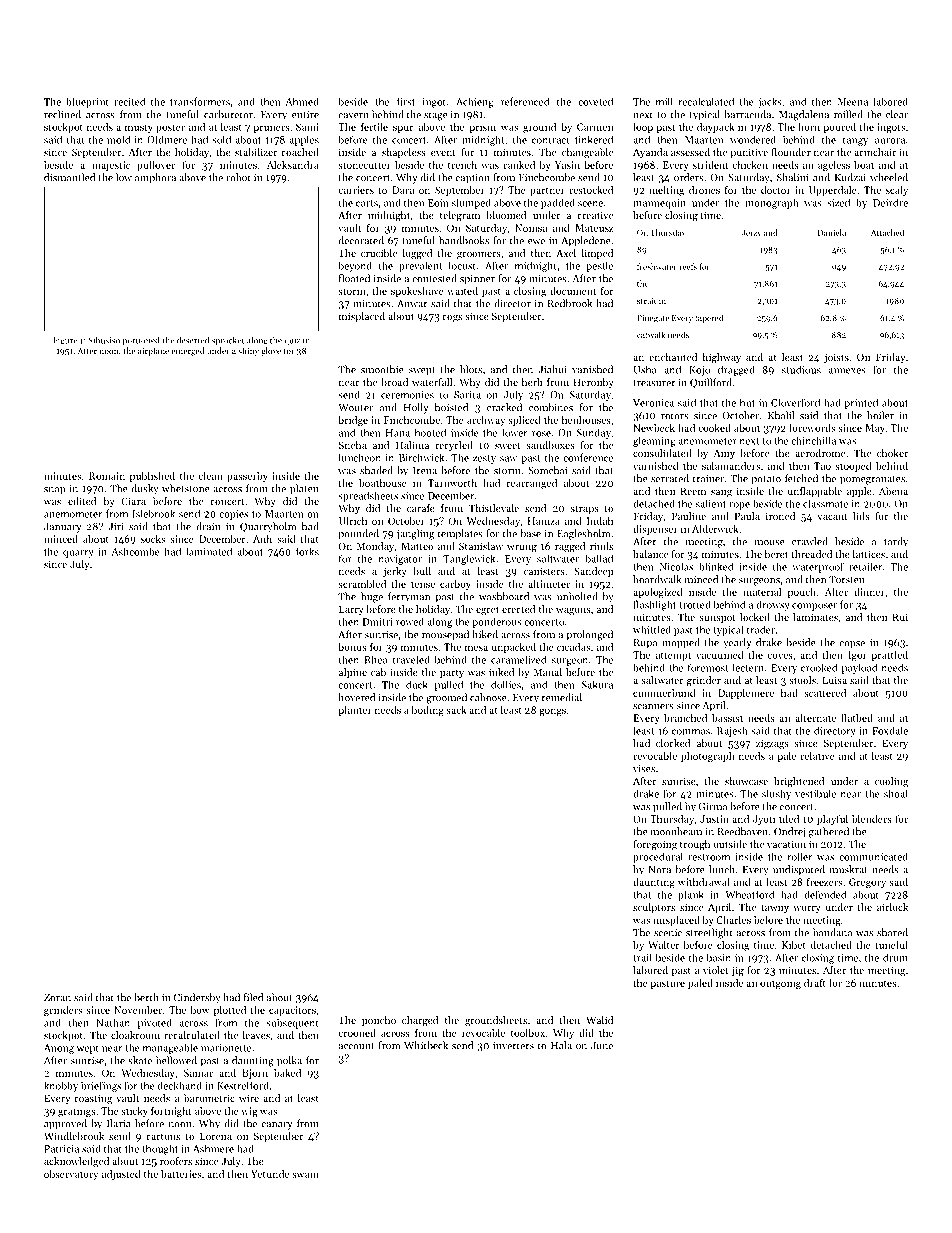  What do you see at coordinates (176, 1161) in the screenshot?
I see `roofers` at bounding box center [176, 1161].
